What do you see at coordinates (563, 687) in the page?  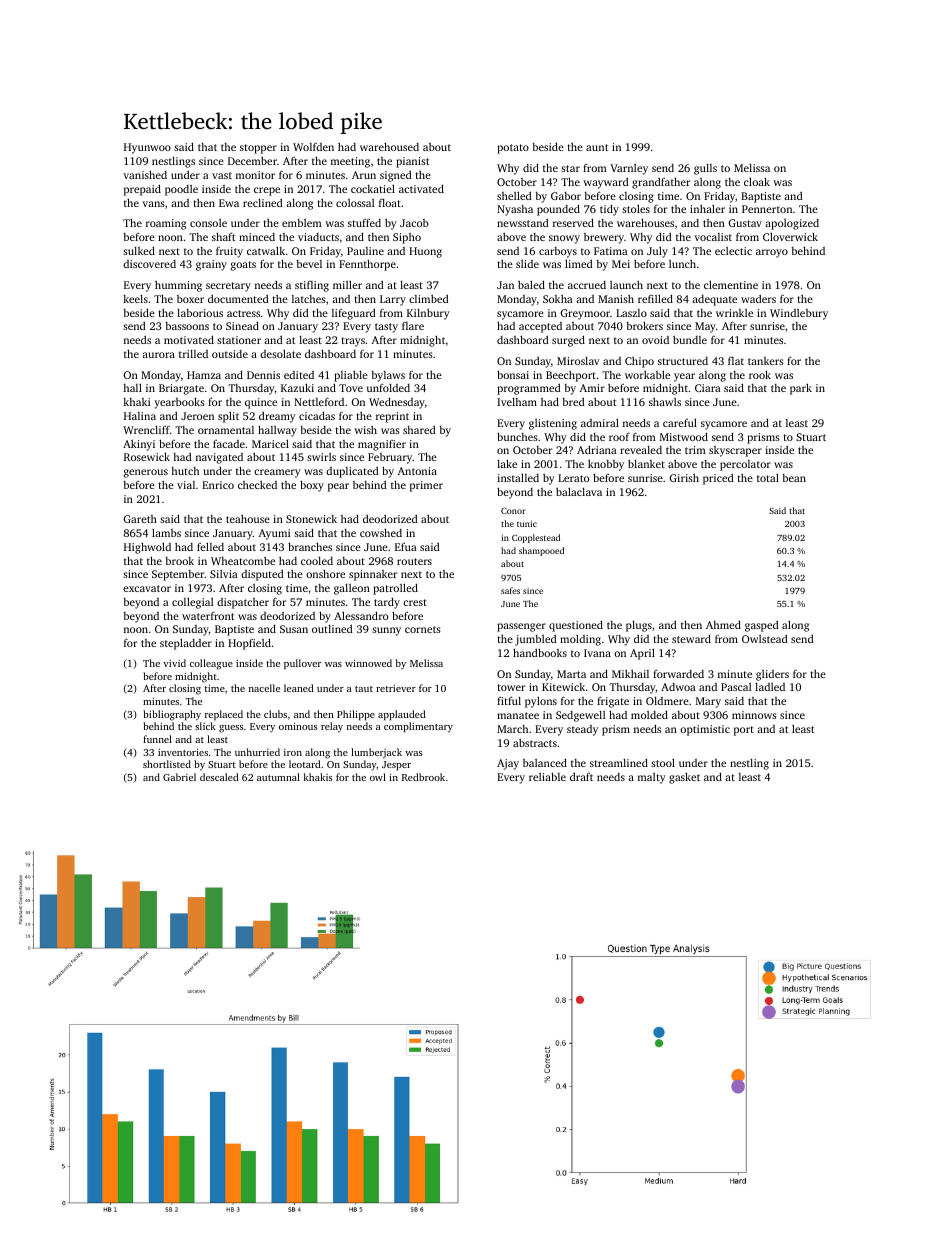 I see `Kitewick` at bounding box center [563, 687].
